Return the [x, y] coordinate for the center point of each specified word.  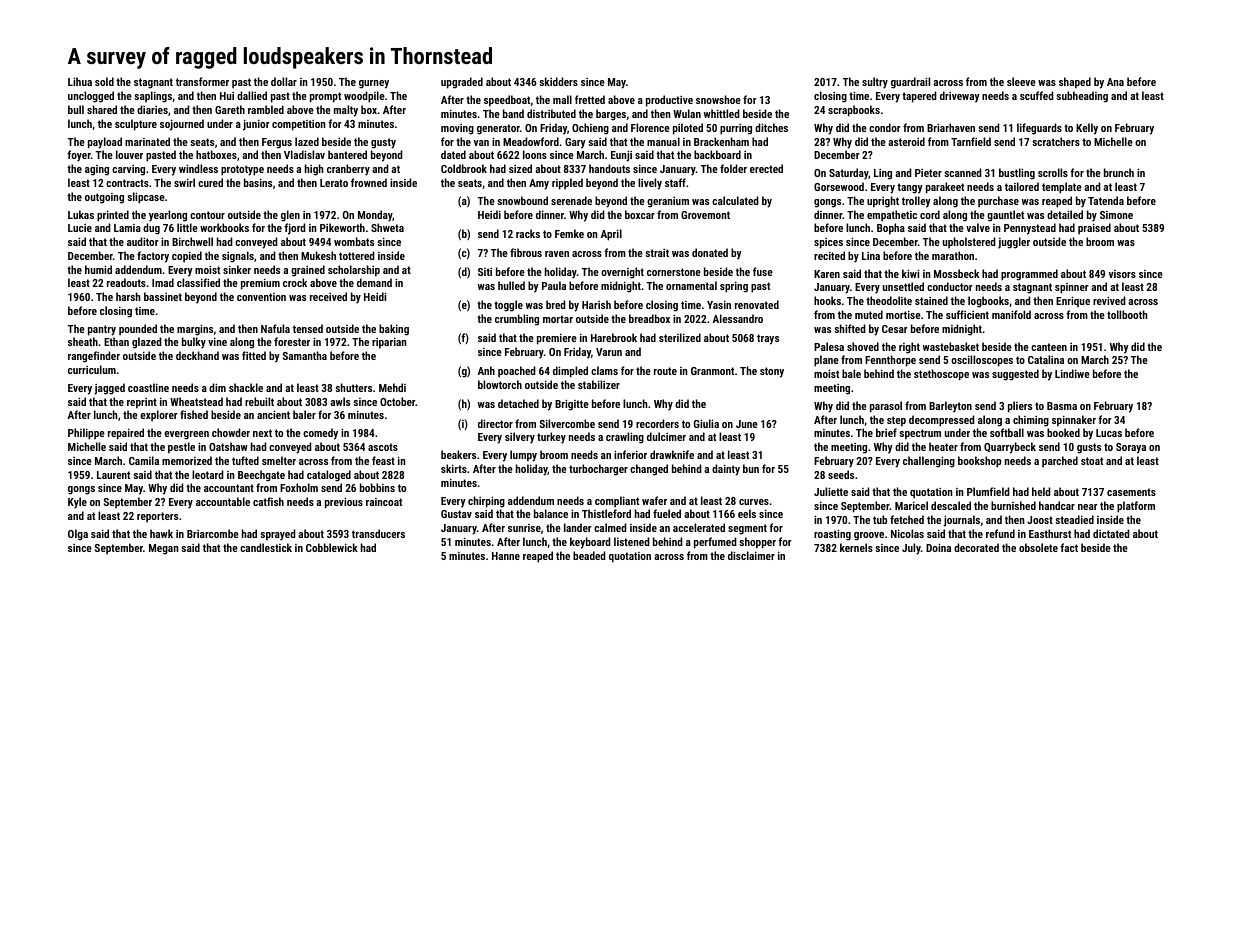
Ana [1115, 82]
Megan [164, 549]
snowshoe [718, 99]
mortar [558, 319]
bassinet [163, 296]
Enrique [1073, 301]
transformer [202, 81]
